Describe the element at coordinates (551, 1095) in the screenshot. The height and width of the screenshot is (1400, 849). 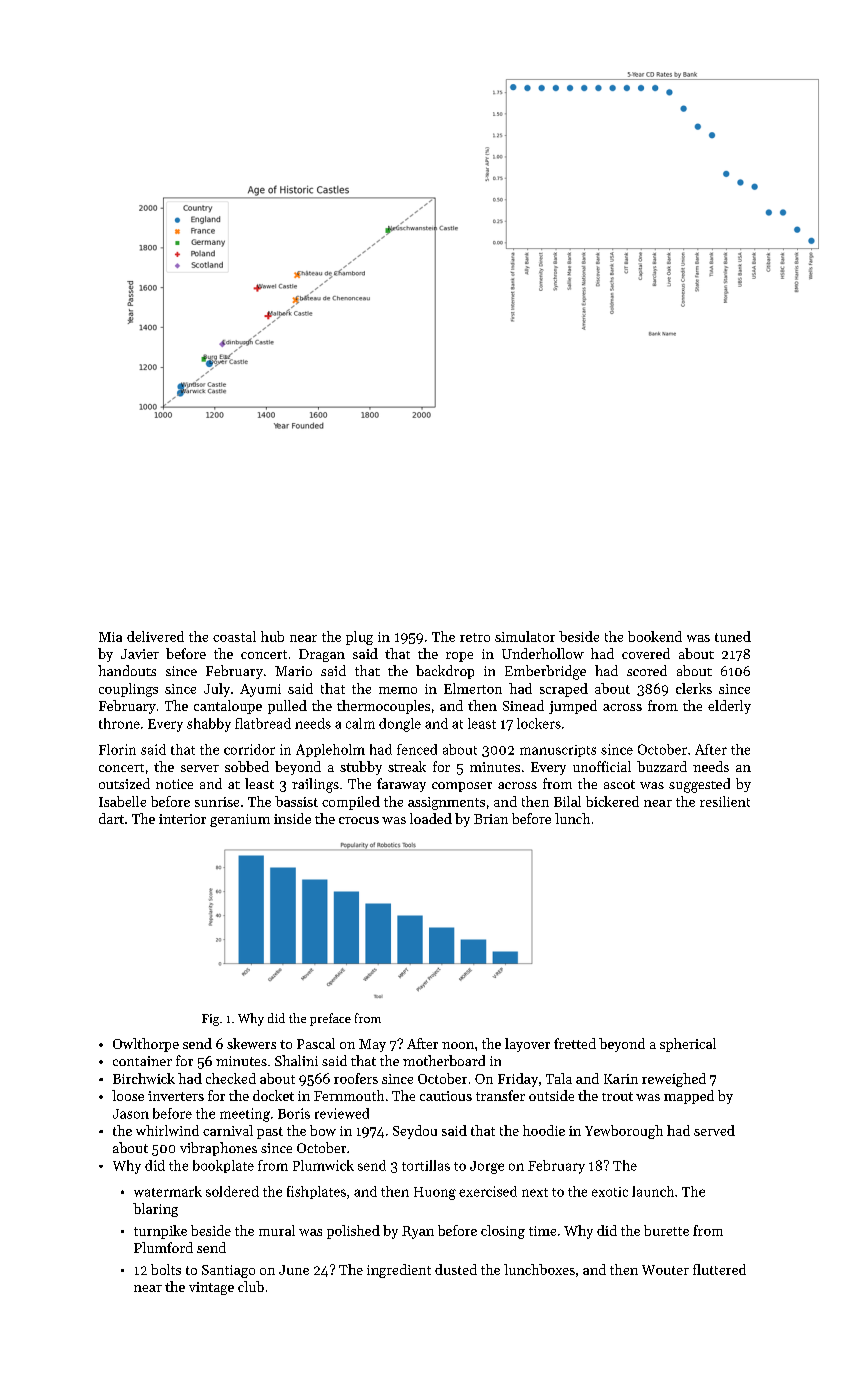
I see `outside` at that location.
